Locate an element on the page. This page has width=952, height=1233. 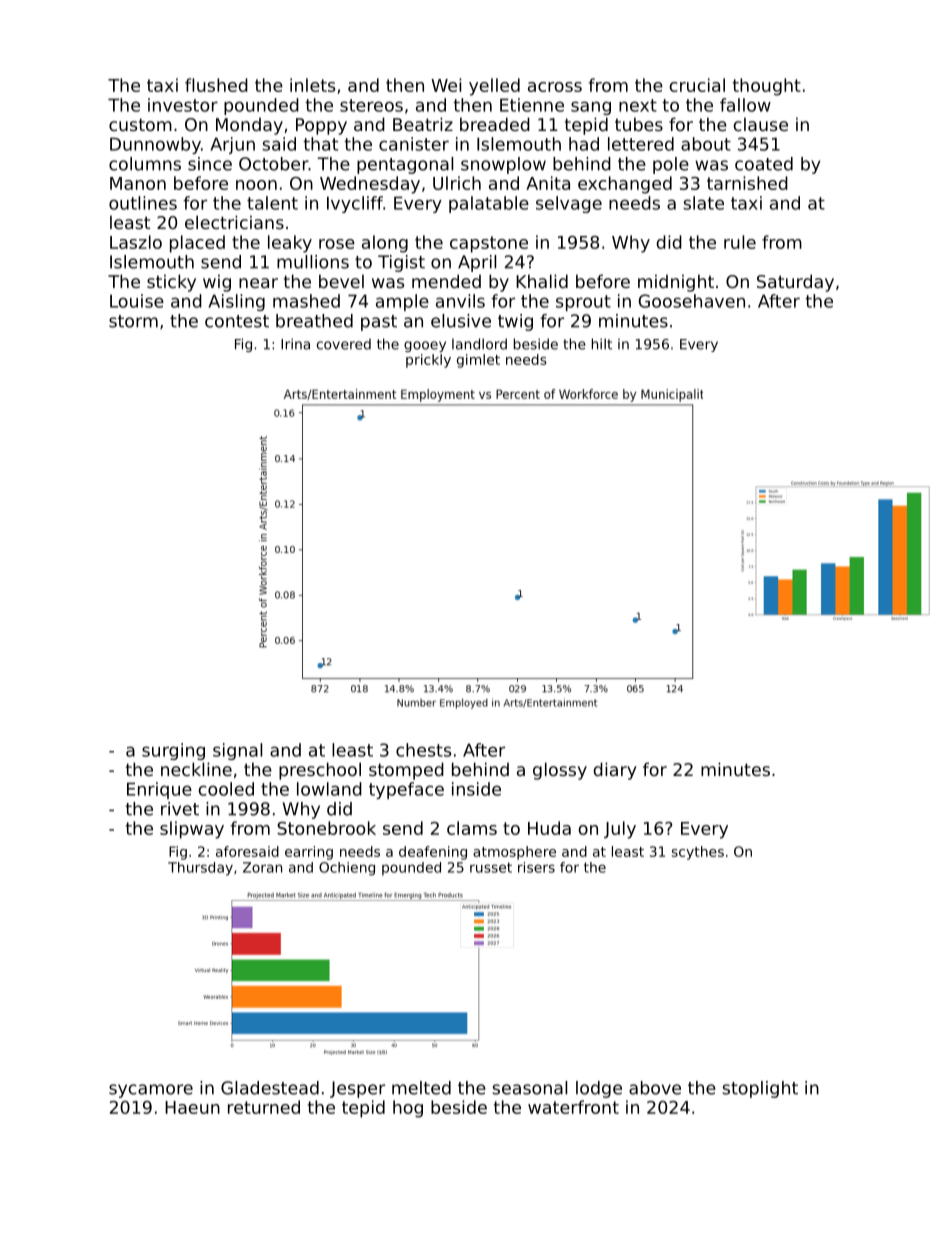
gimlet is located at coordinates (478, 361).
